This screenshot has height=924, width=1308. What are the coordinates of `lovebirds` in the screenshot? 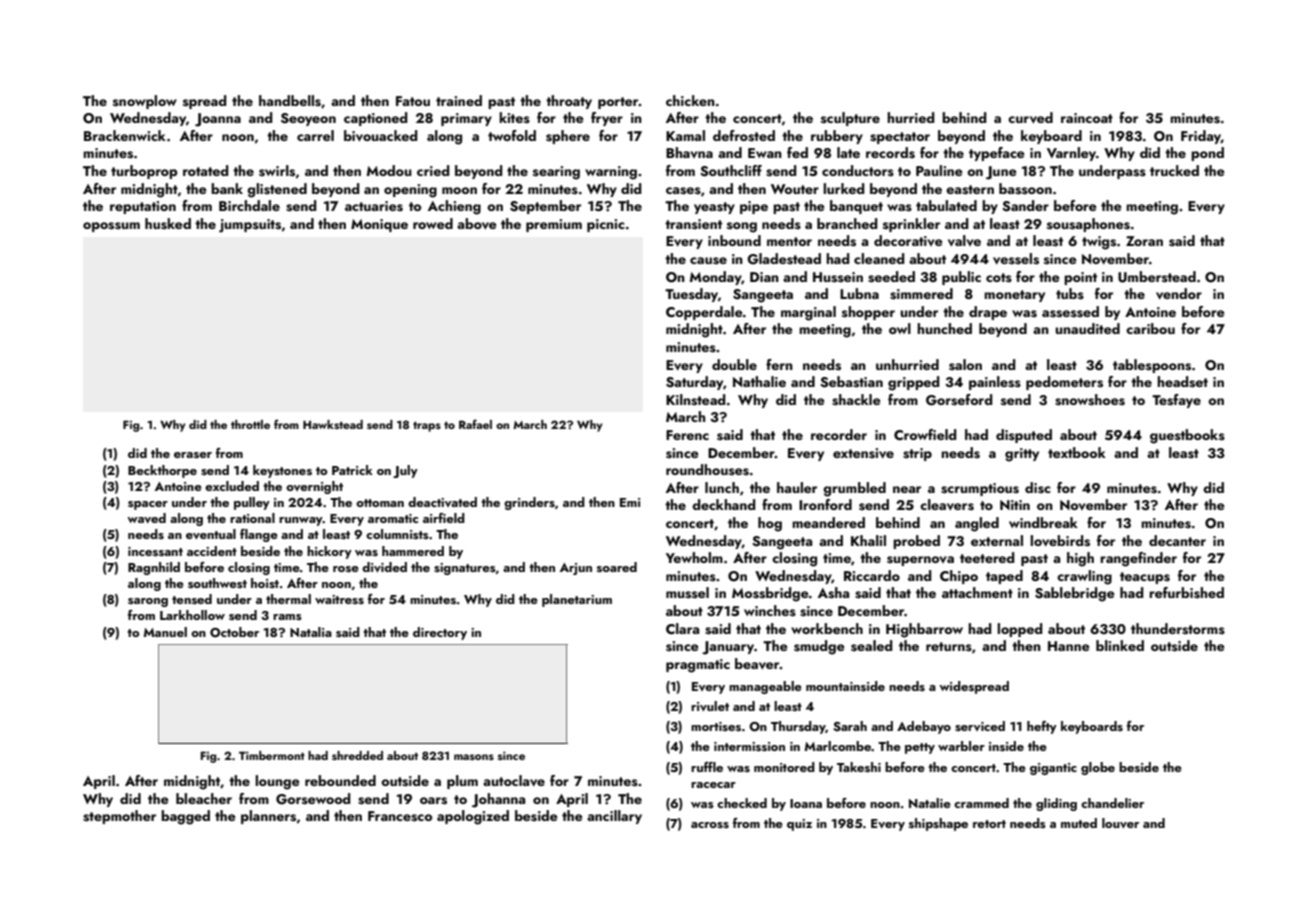 It's located at (1060, 541).
